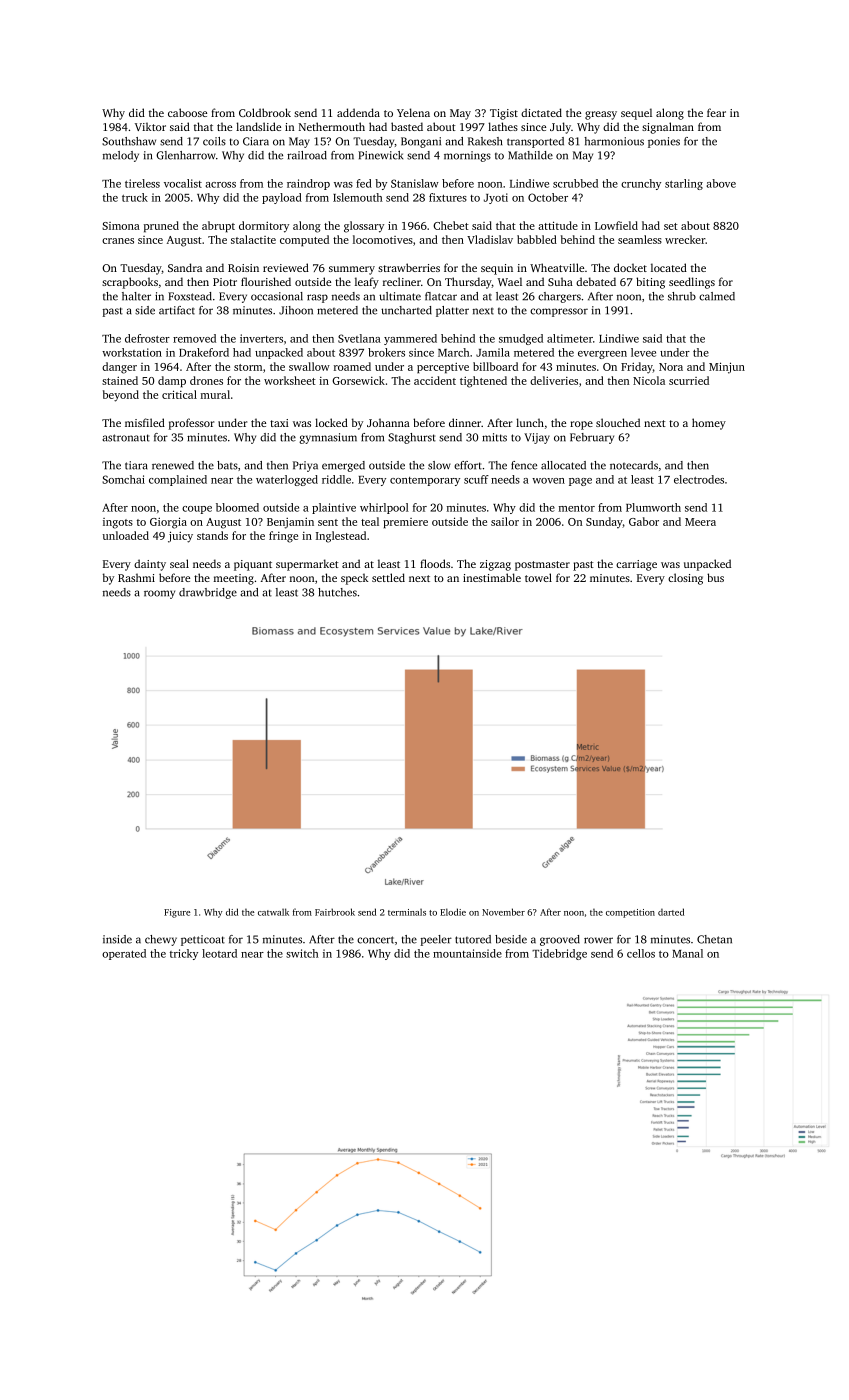  I want to click on fear, so click(716, 112).
